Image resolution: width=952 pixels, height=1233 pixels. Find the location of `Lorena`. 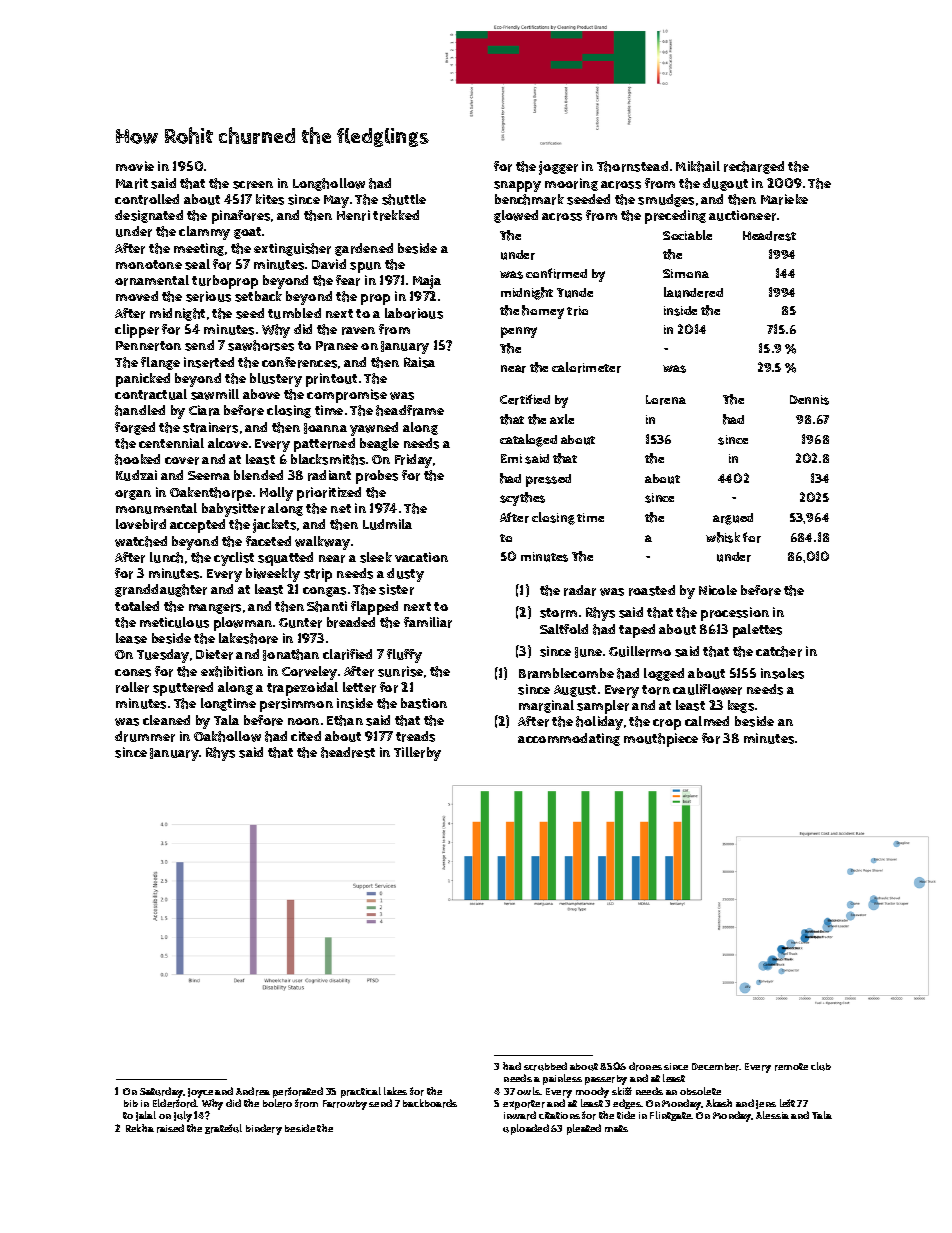

Lorena is located at coordinates (666, 400).
